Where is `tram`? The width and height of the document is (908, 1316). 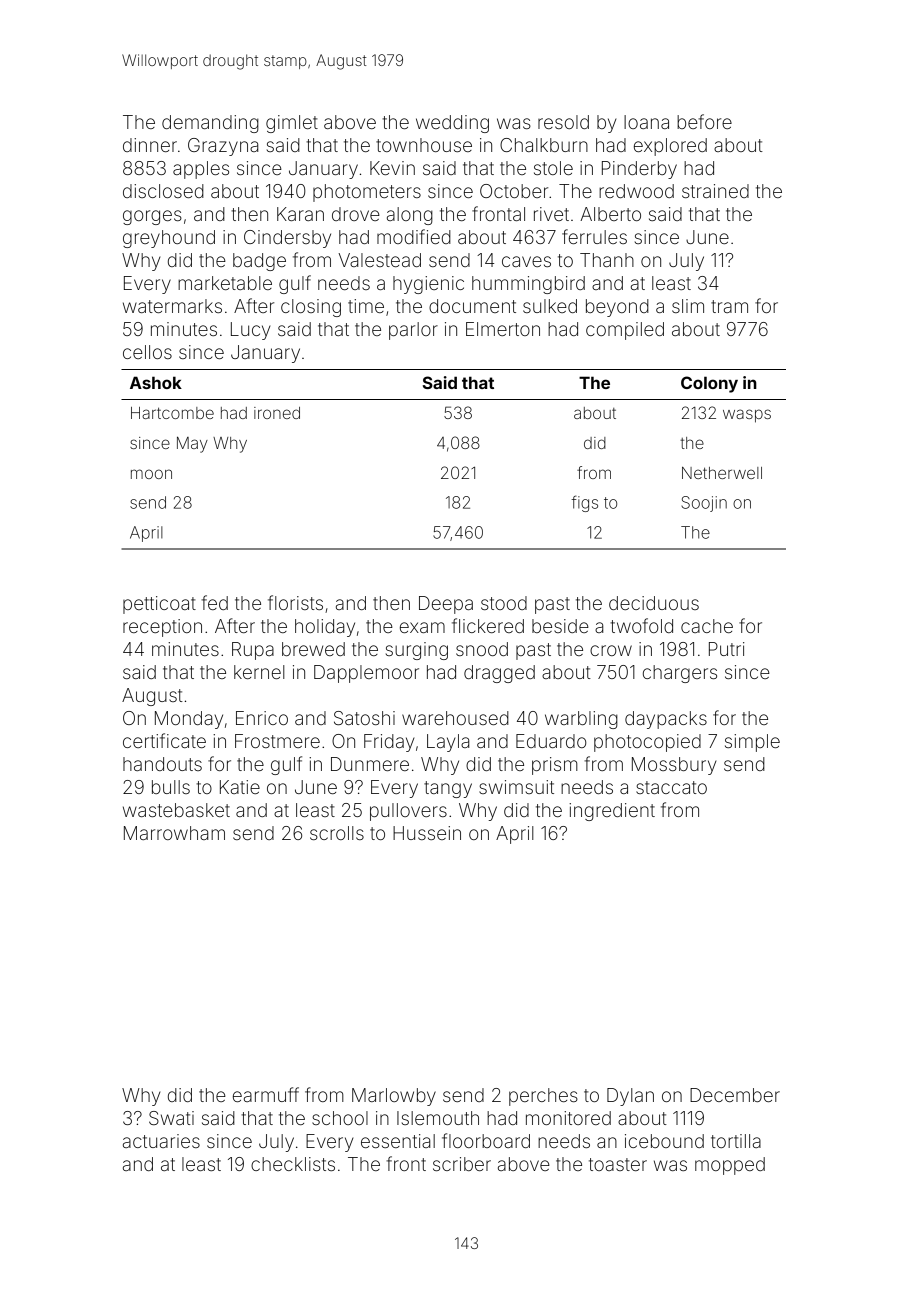 tram is located at coordinates (729, 306).
